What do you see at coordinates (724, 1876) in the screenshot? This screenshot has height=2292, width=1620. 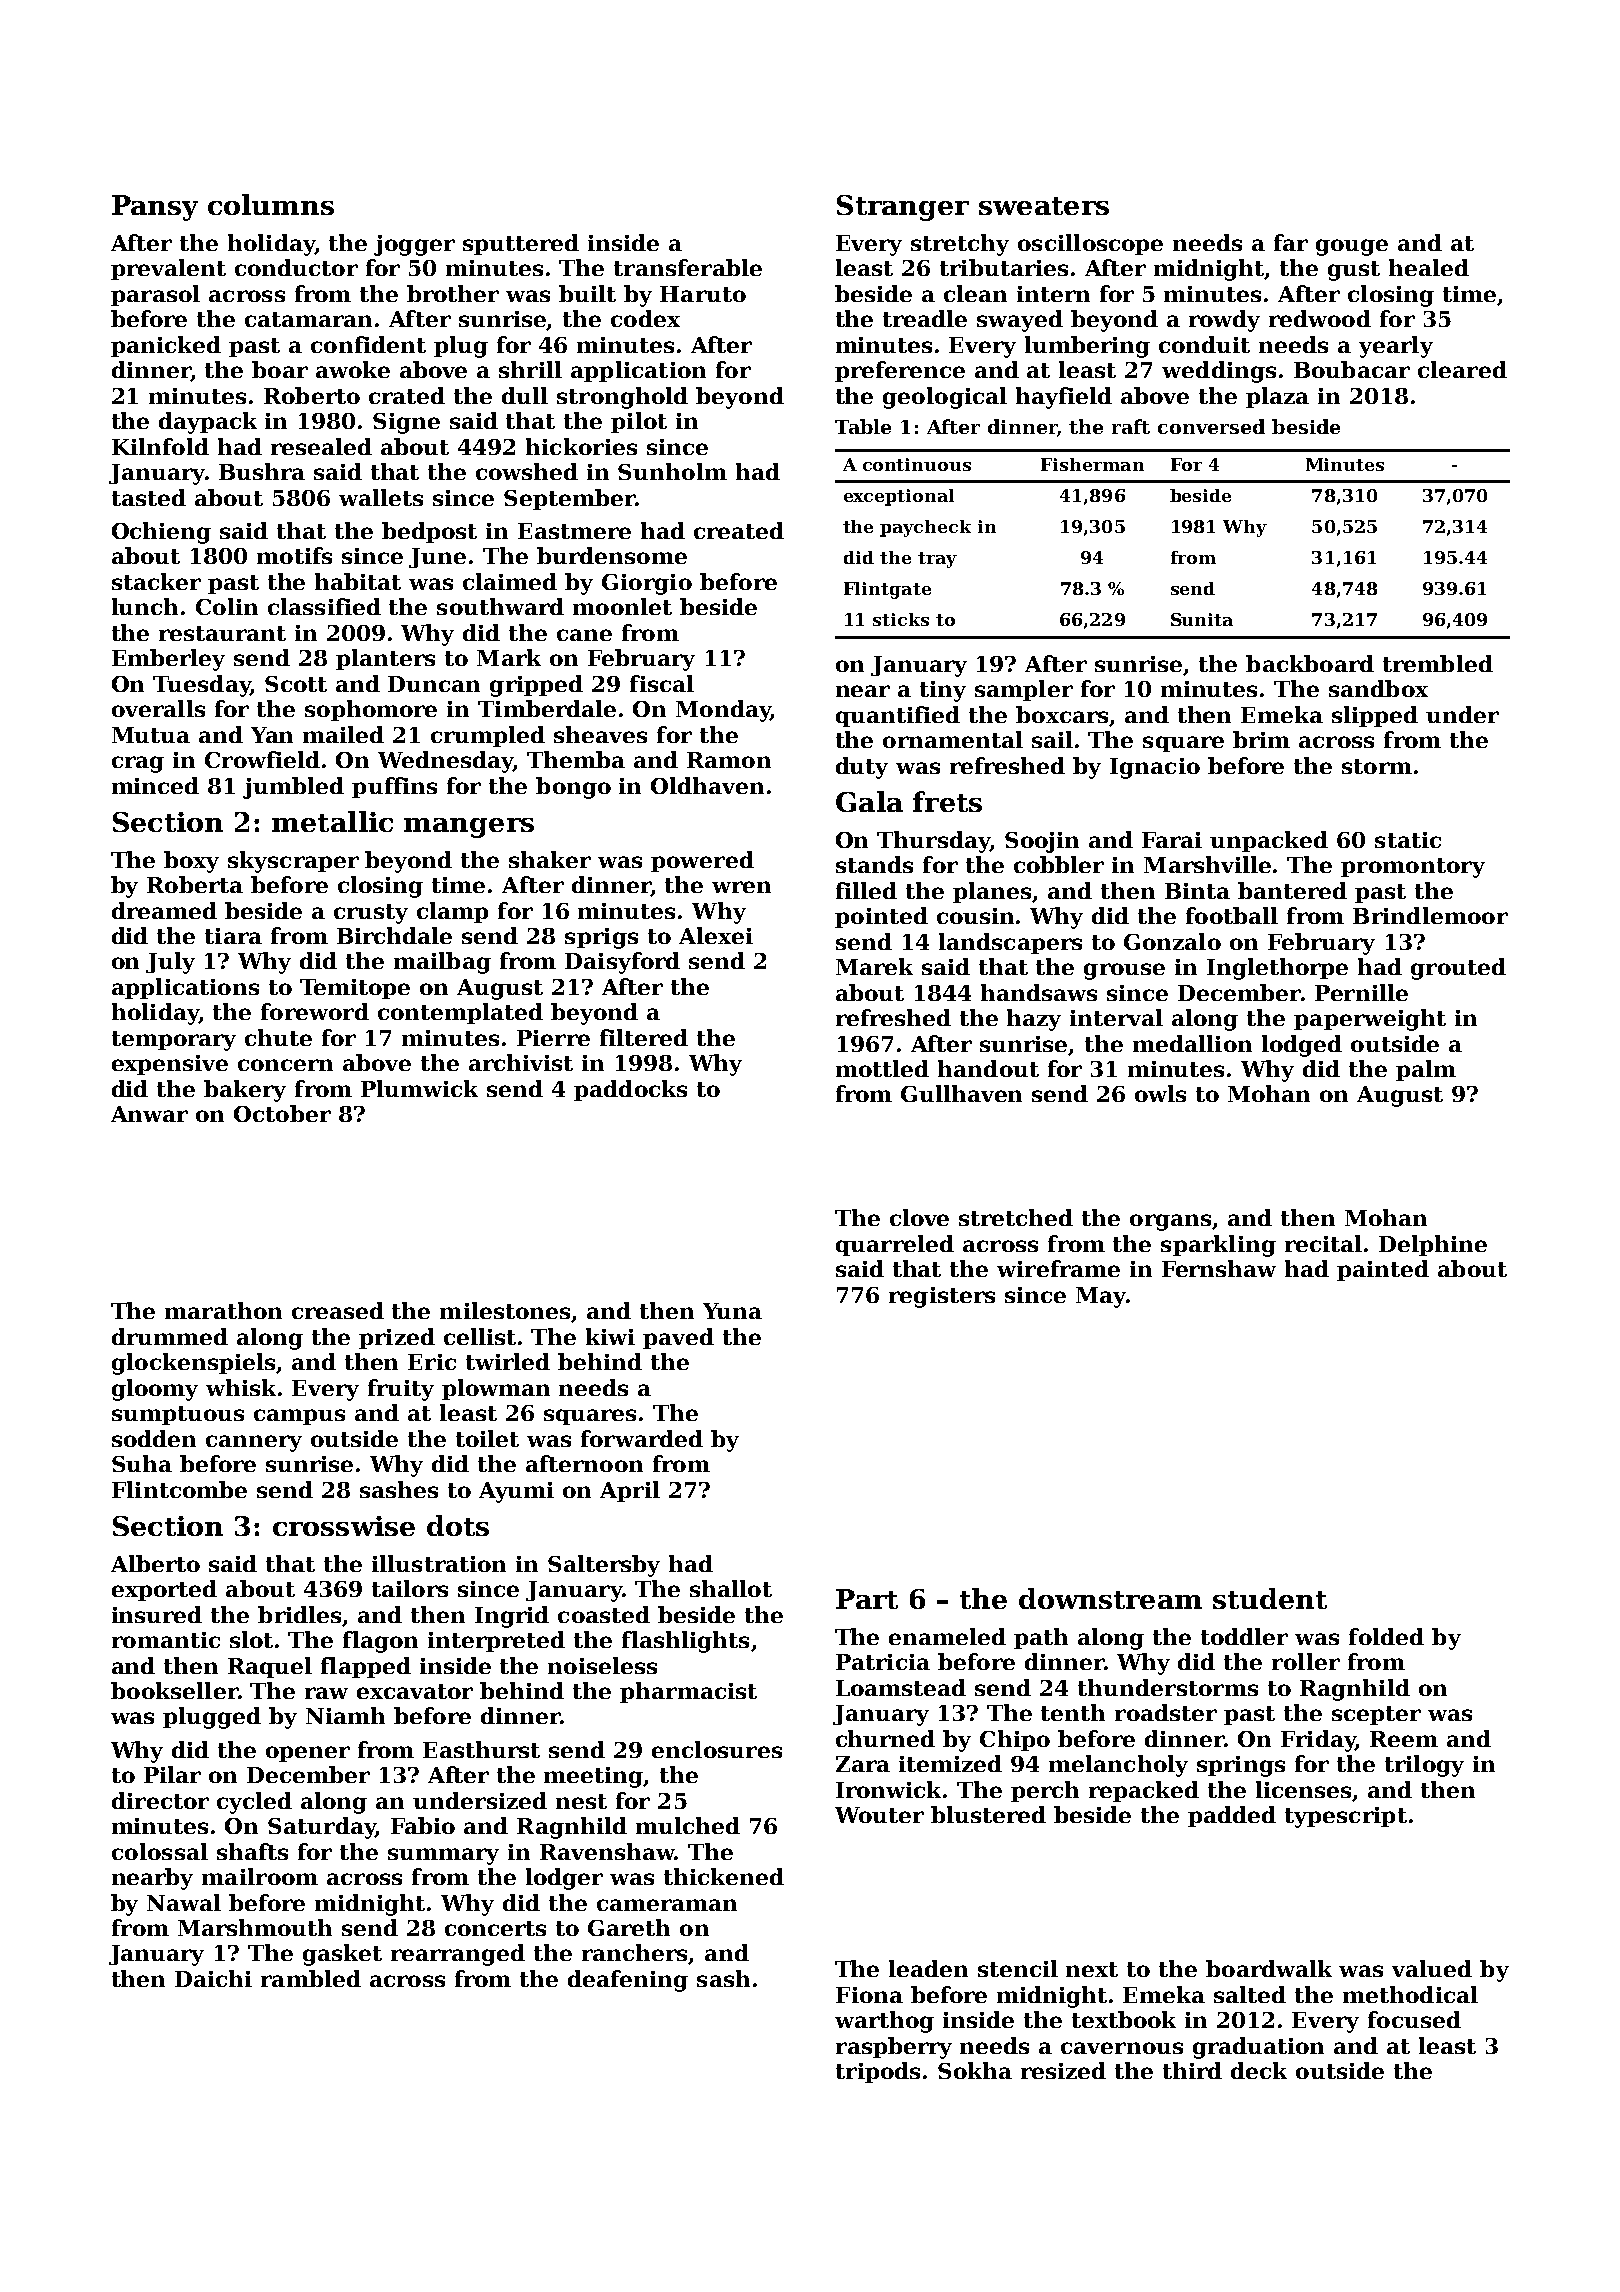 I see `thickened` at bounding box center [724, 1876].
